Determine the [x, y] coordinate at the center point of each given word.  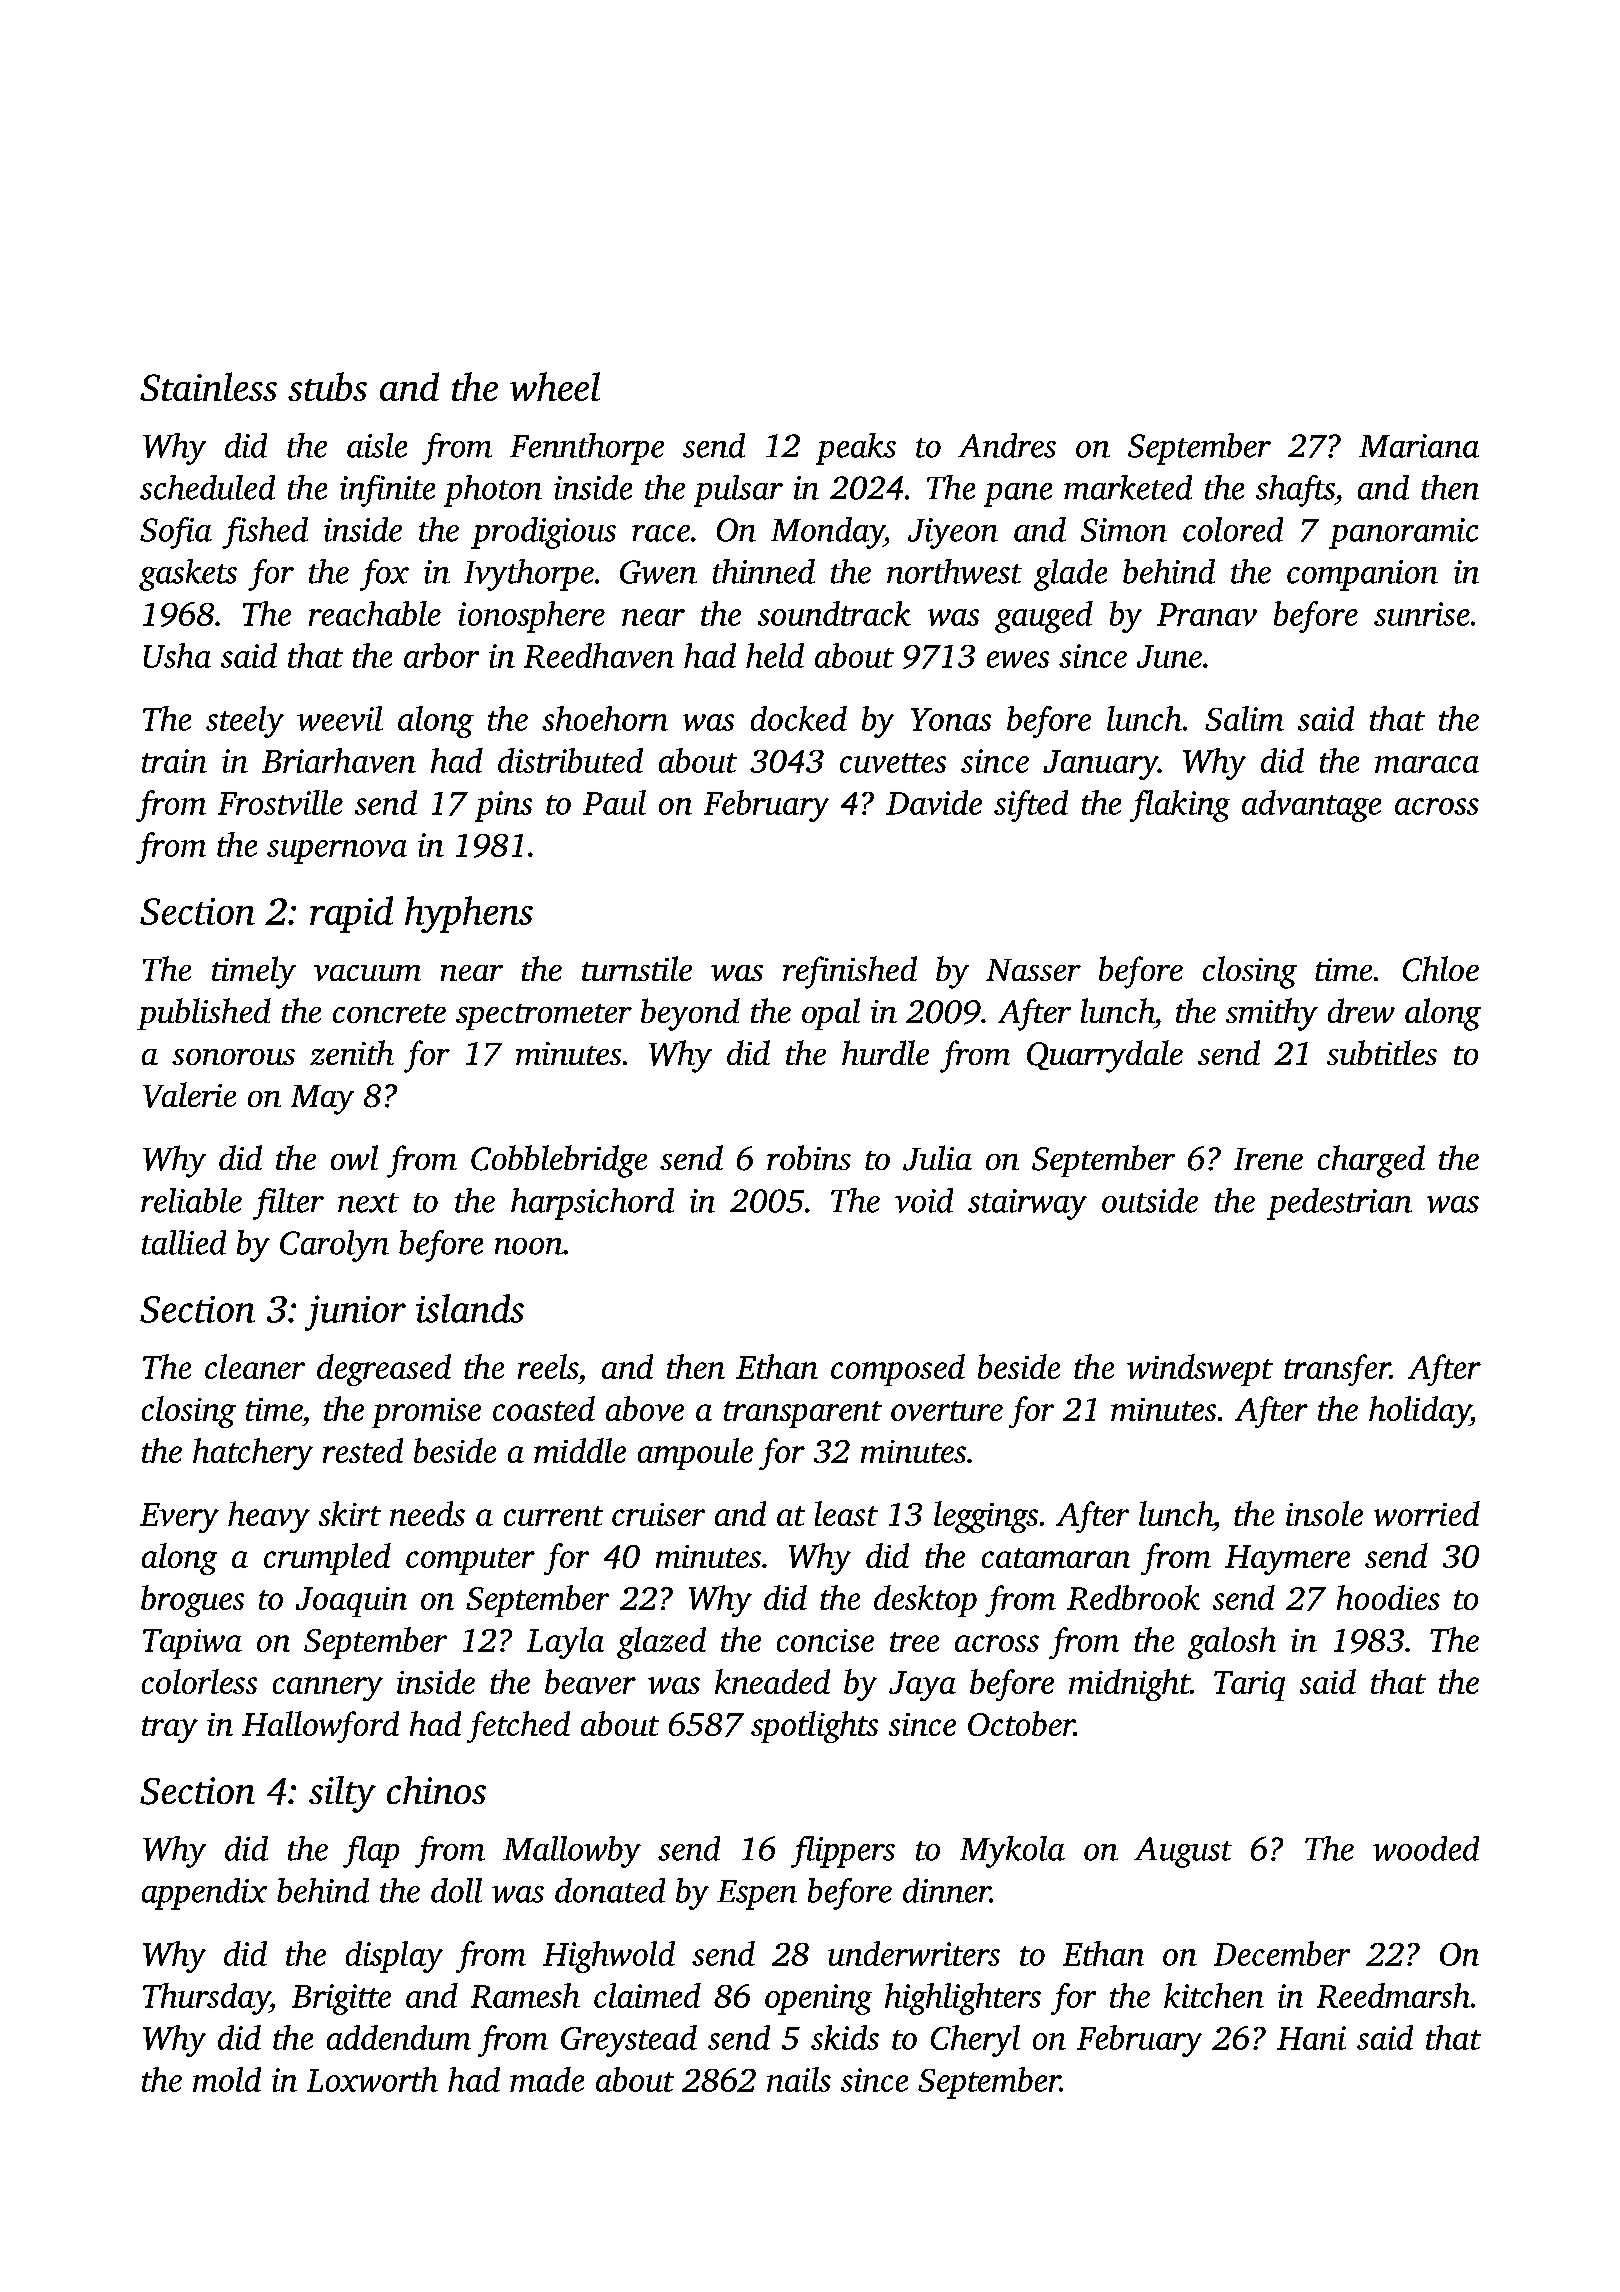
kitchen [1214, 1995]
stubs [327, 386]
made [547, 2079]
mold [227, 2079]
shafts [1295, 491]
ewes [1018, 659]
